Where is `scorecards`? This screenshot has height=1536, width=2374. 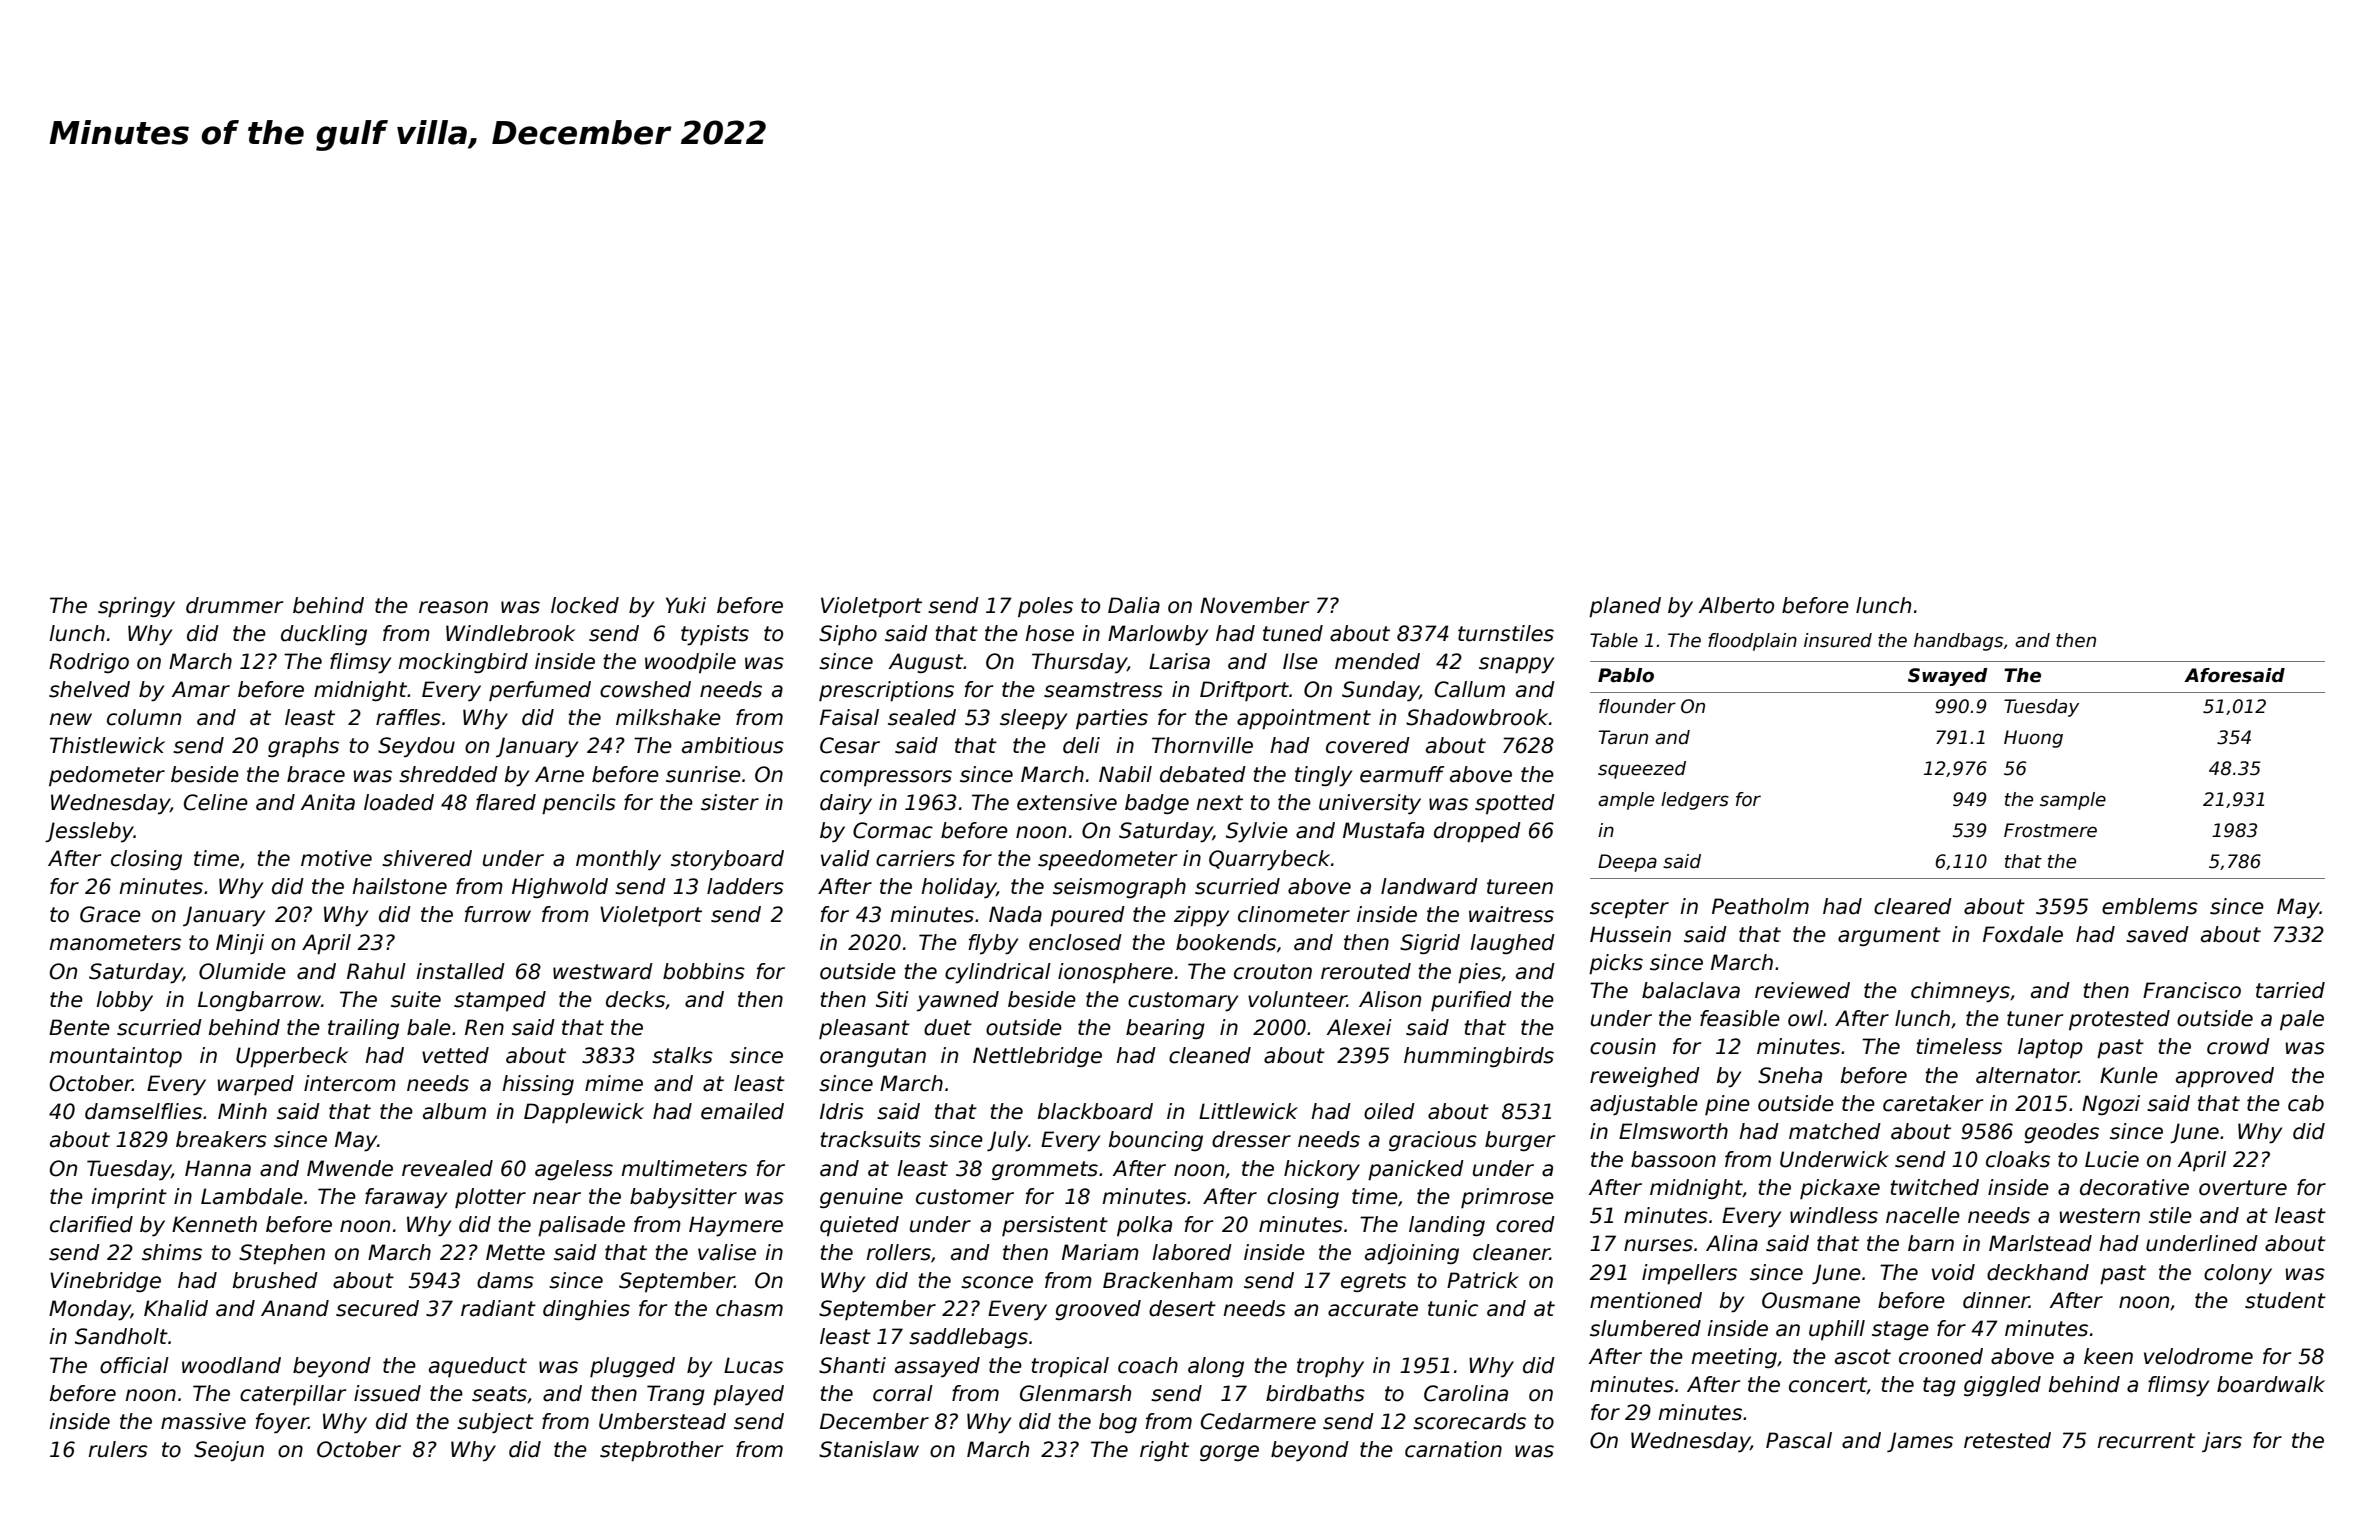 scorecards is located at coordinates (1469, 1421).
